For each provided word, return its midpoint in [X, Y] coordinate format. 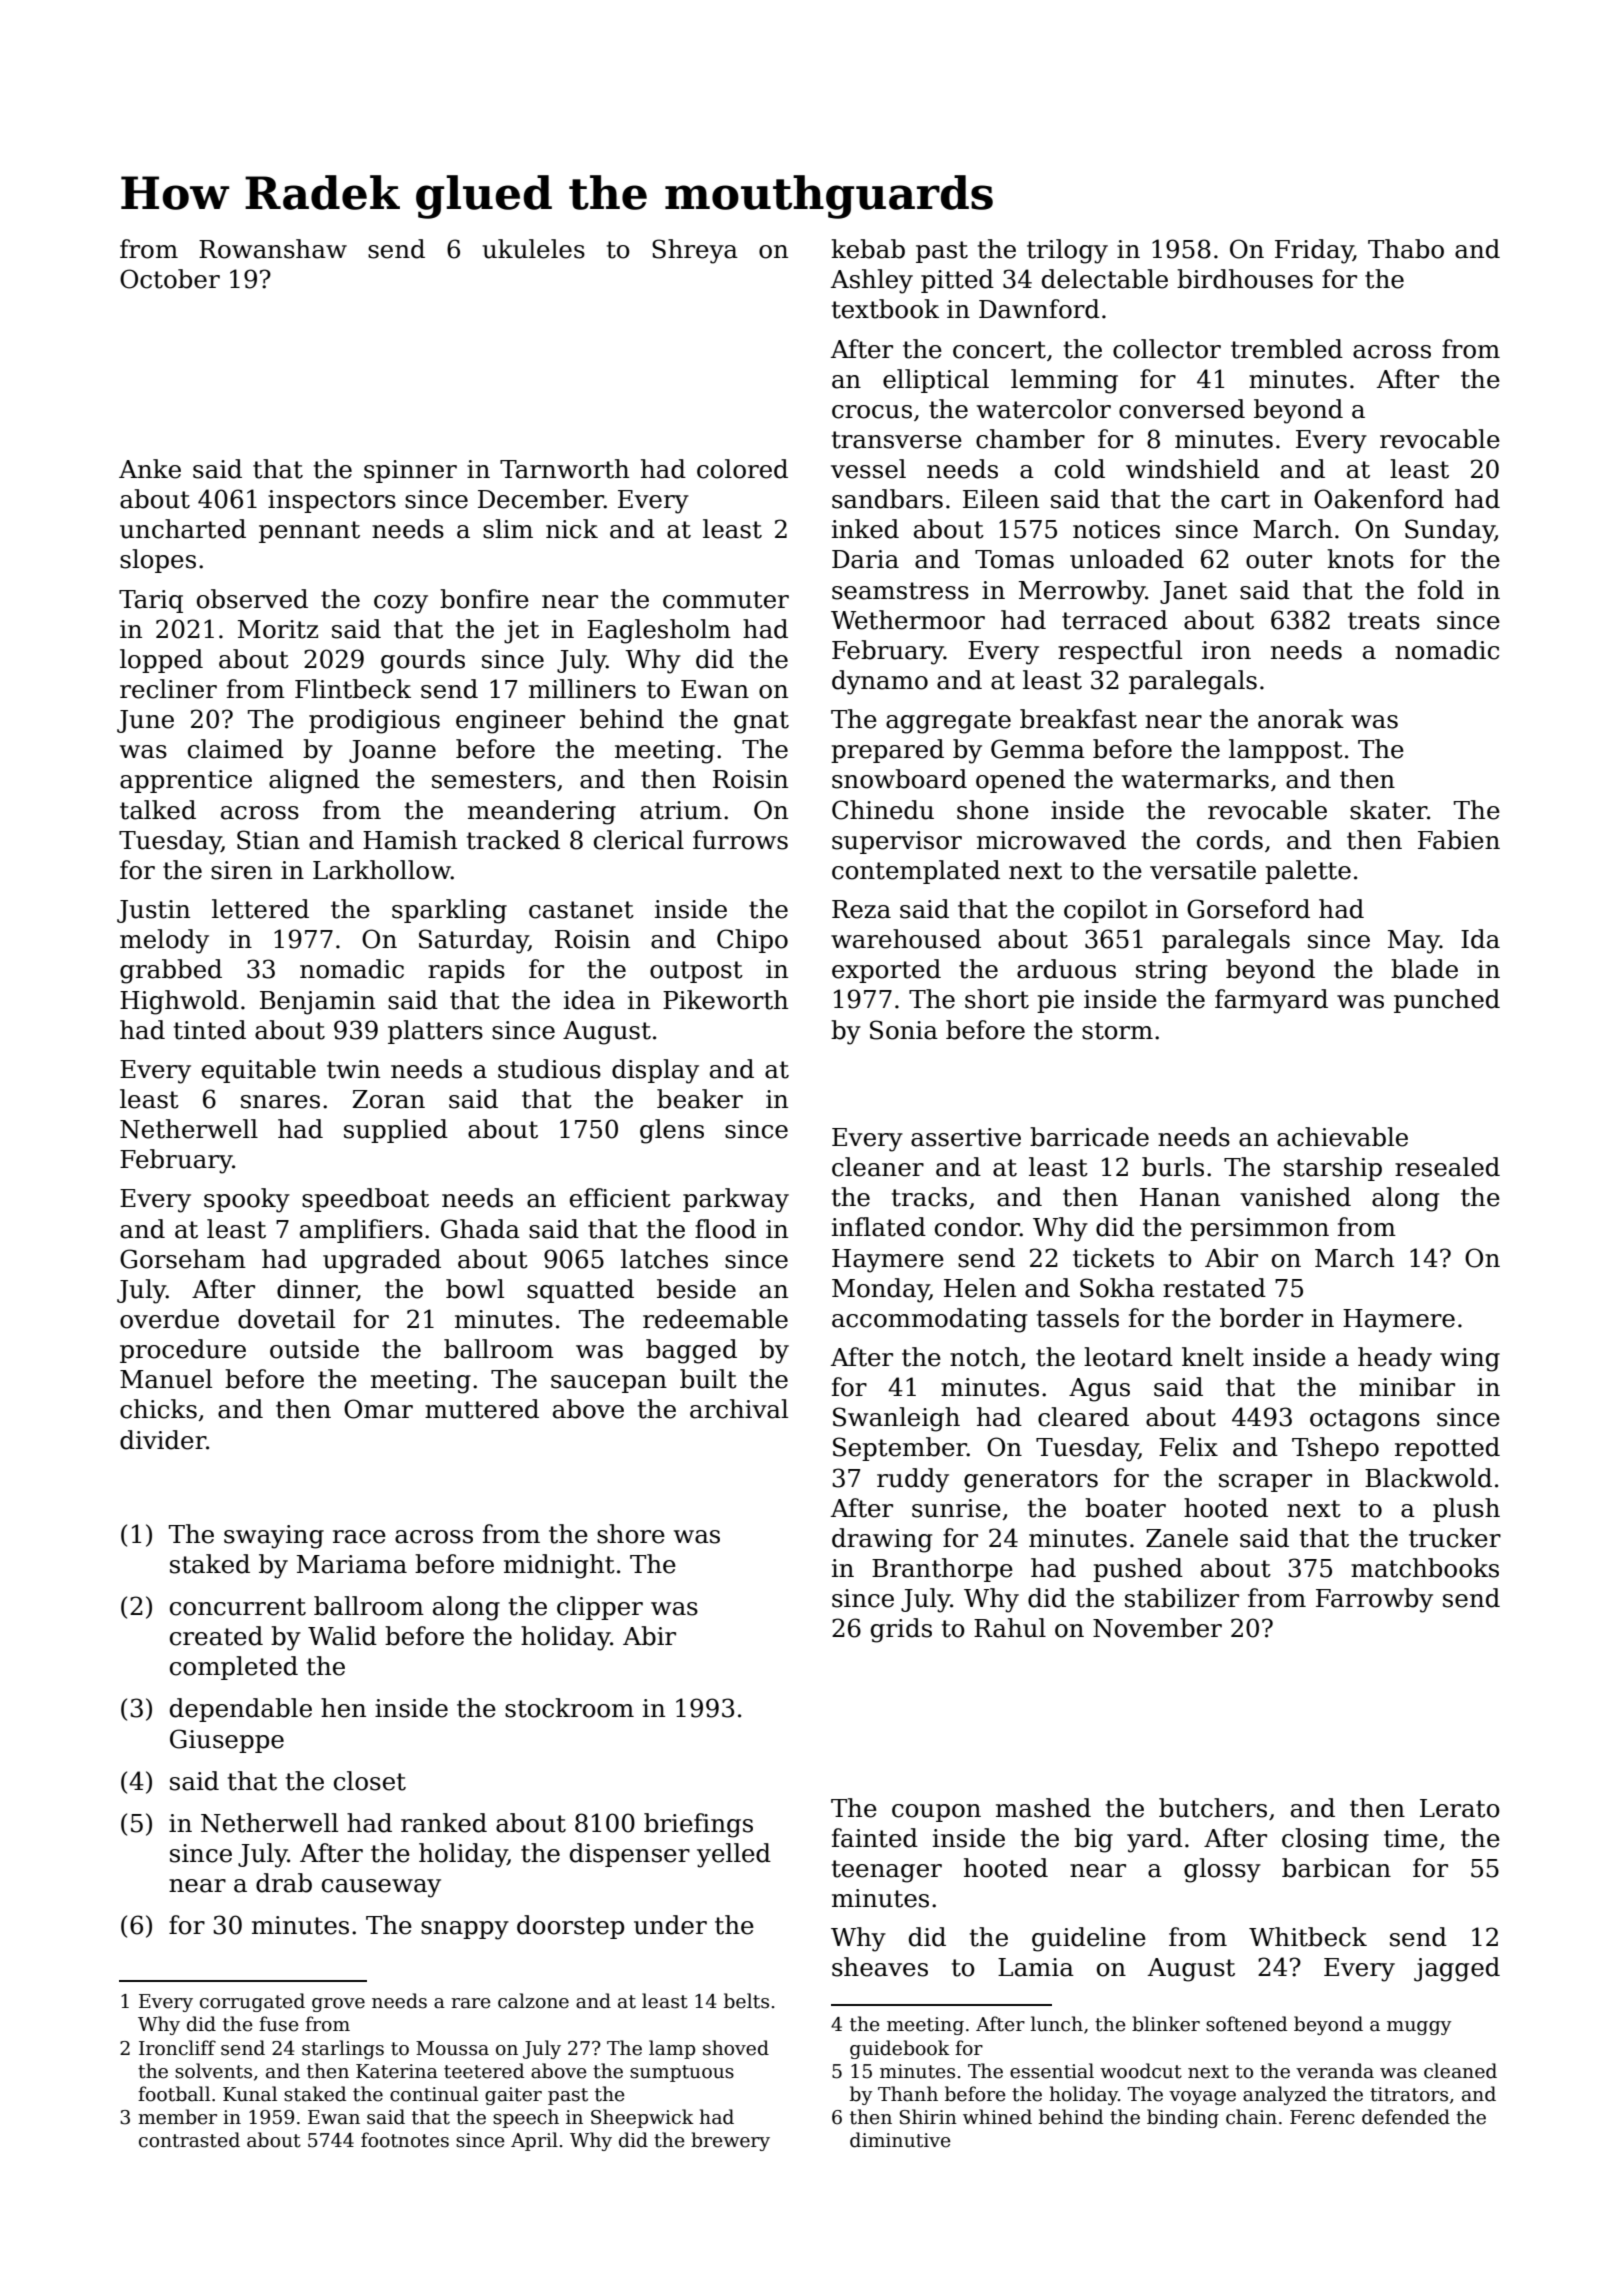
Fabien [1459, 840]
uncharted [183, 529]
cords [1230, 840]
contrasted [189, 2140]
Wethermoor [908, 620]
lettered [260, 909]
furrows [740, 840]
